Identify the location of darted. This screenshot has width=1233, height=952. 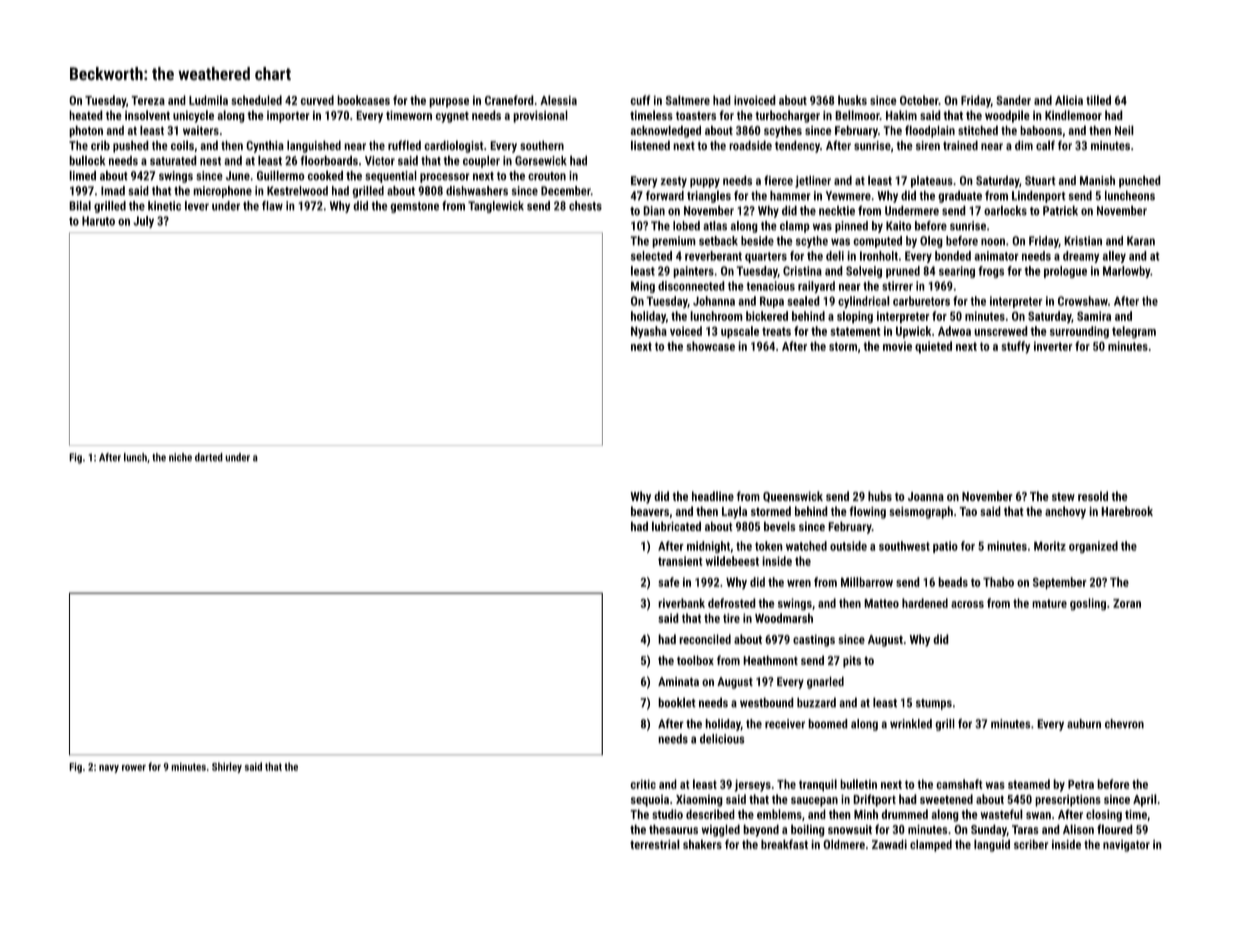
(209, 457).
